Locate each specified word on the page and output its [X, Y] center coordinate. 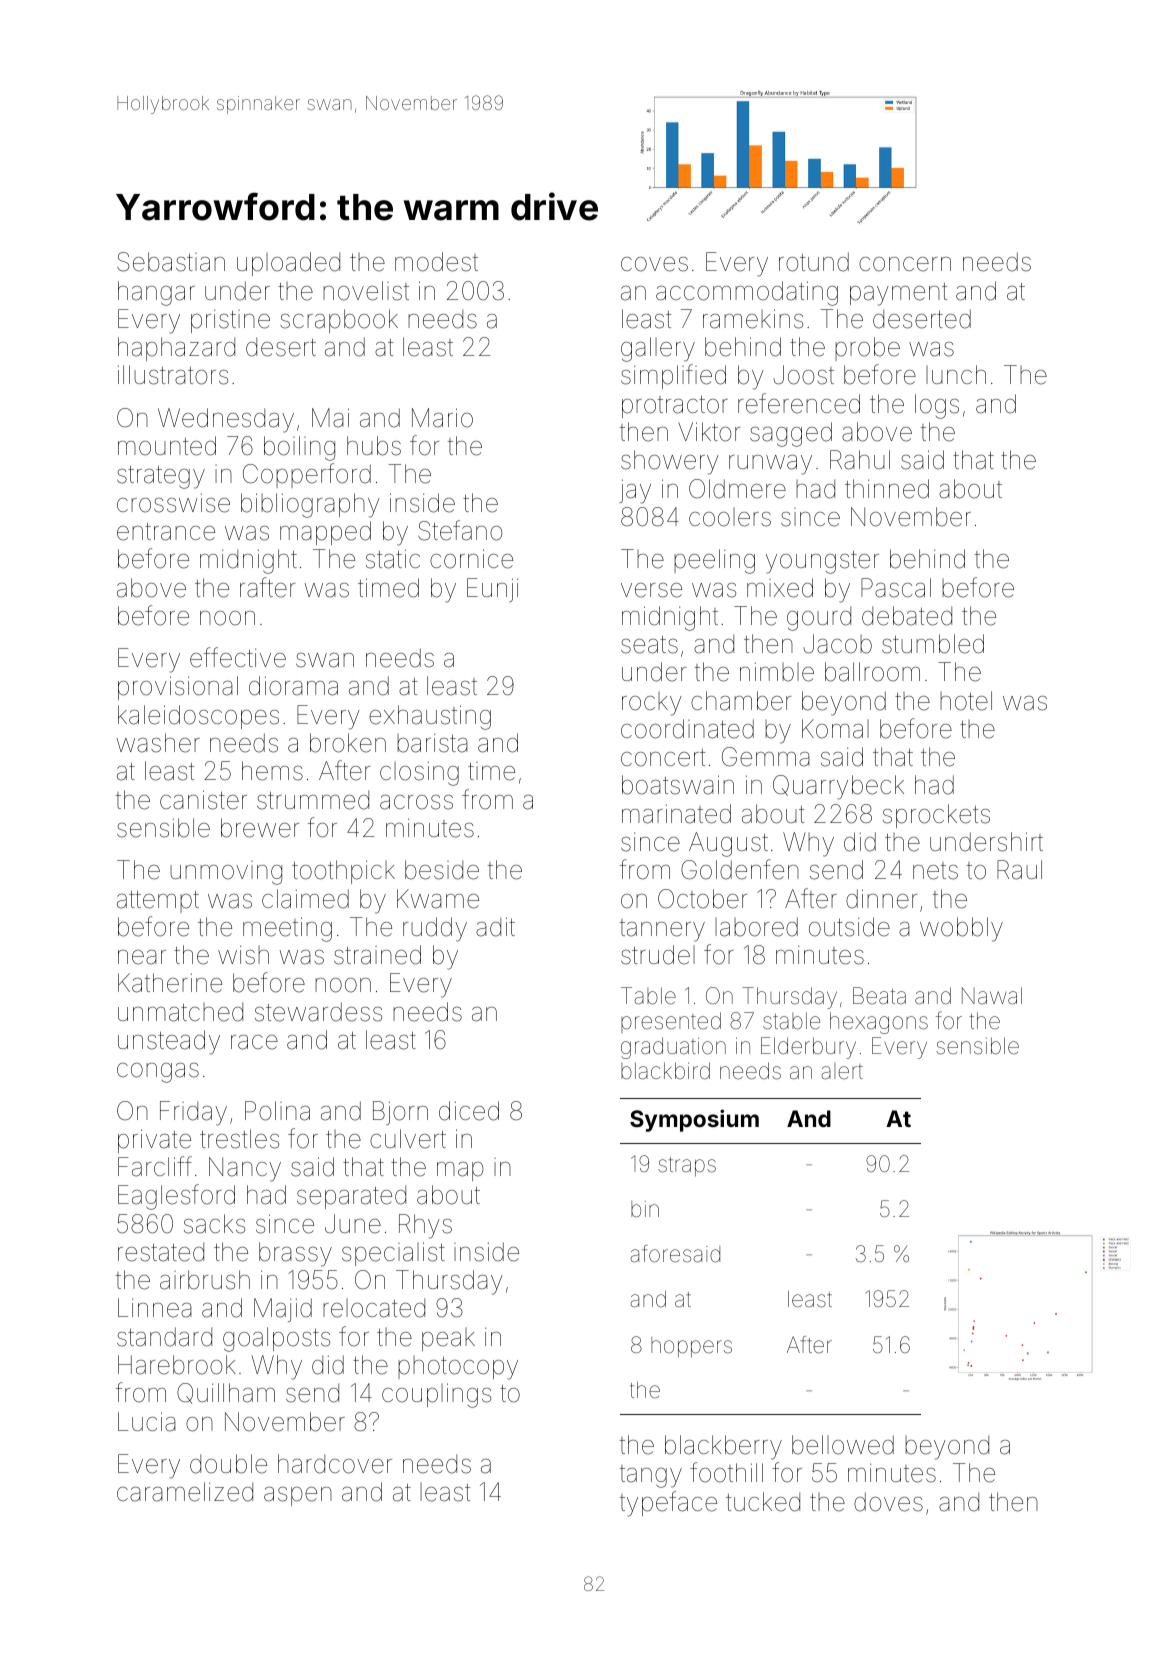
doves [888, 1502]
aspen [298, 1496]
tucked [763, 1502]
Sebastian [171, 262]
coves [654, 264]
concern [905, 264]
